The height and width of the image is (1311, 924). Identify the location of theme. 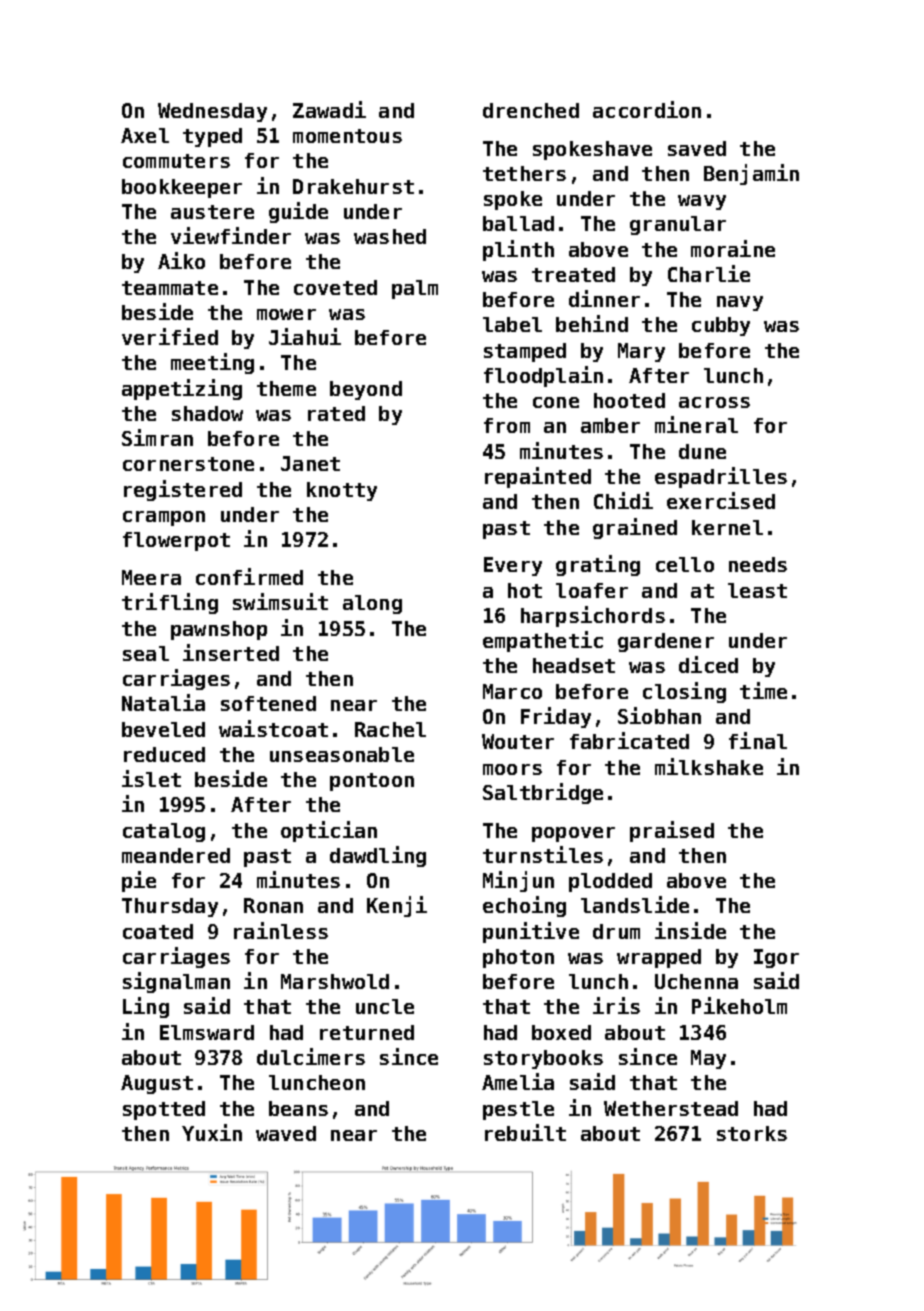
(286, 388).
